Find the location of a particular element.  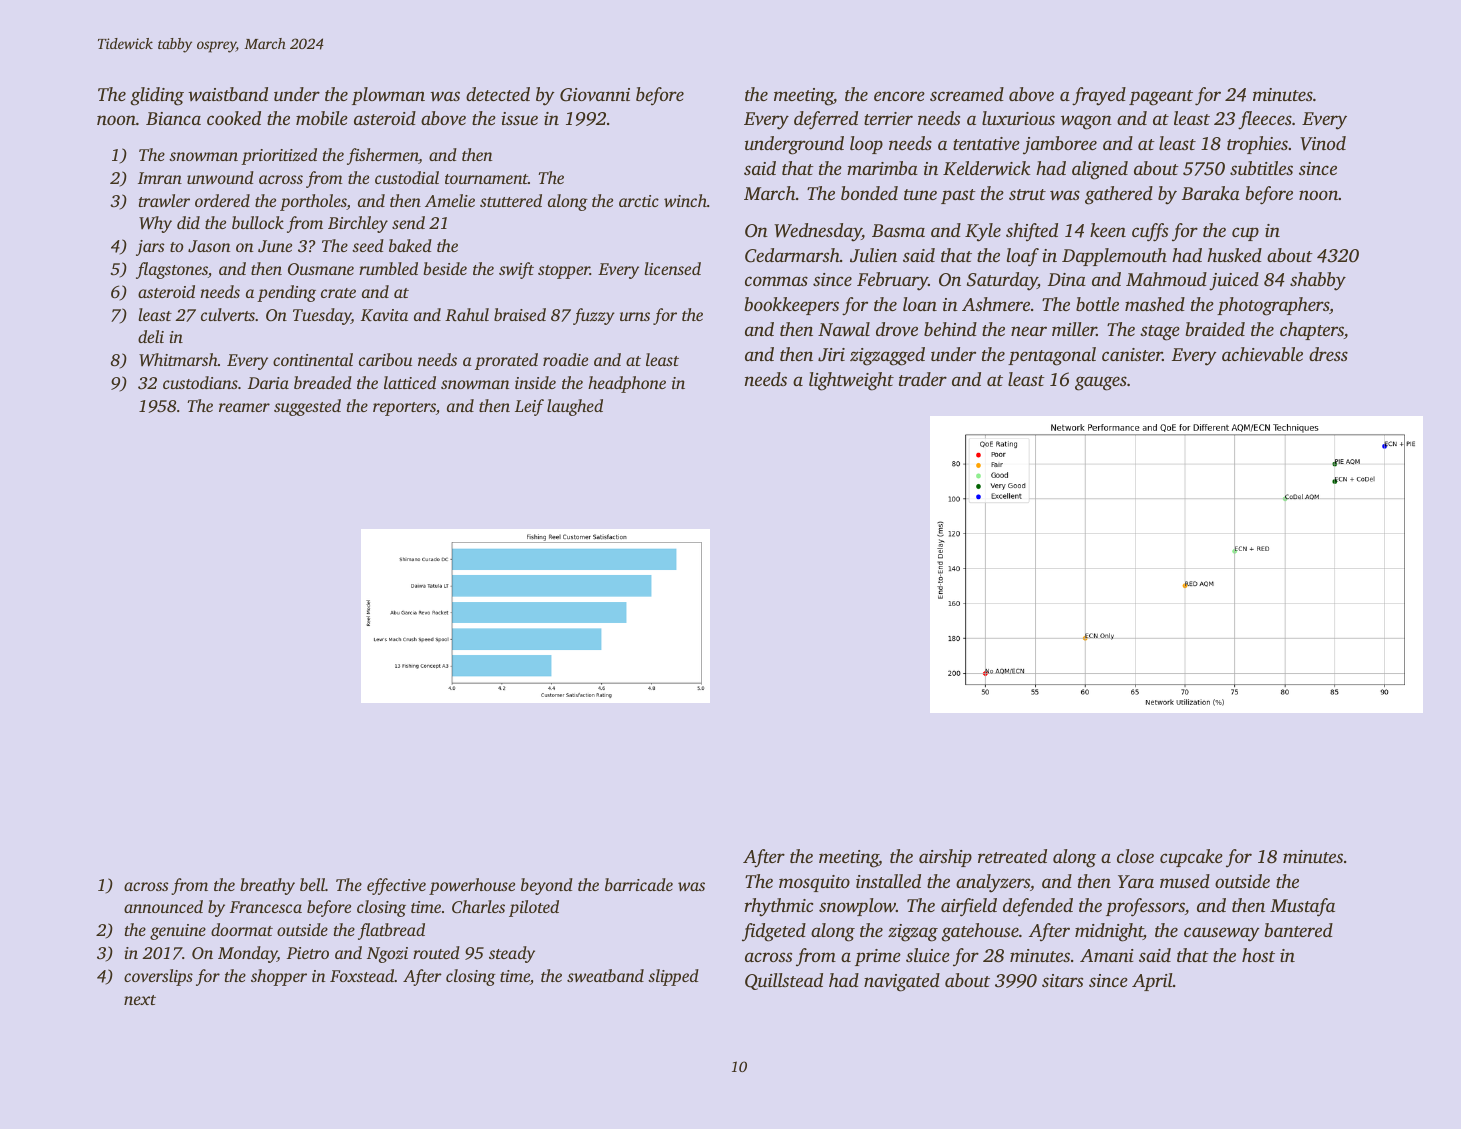

suggested is located at coordinates (307, 407).
